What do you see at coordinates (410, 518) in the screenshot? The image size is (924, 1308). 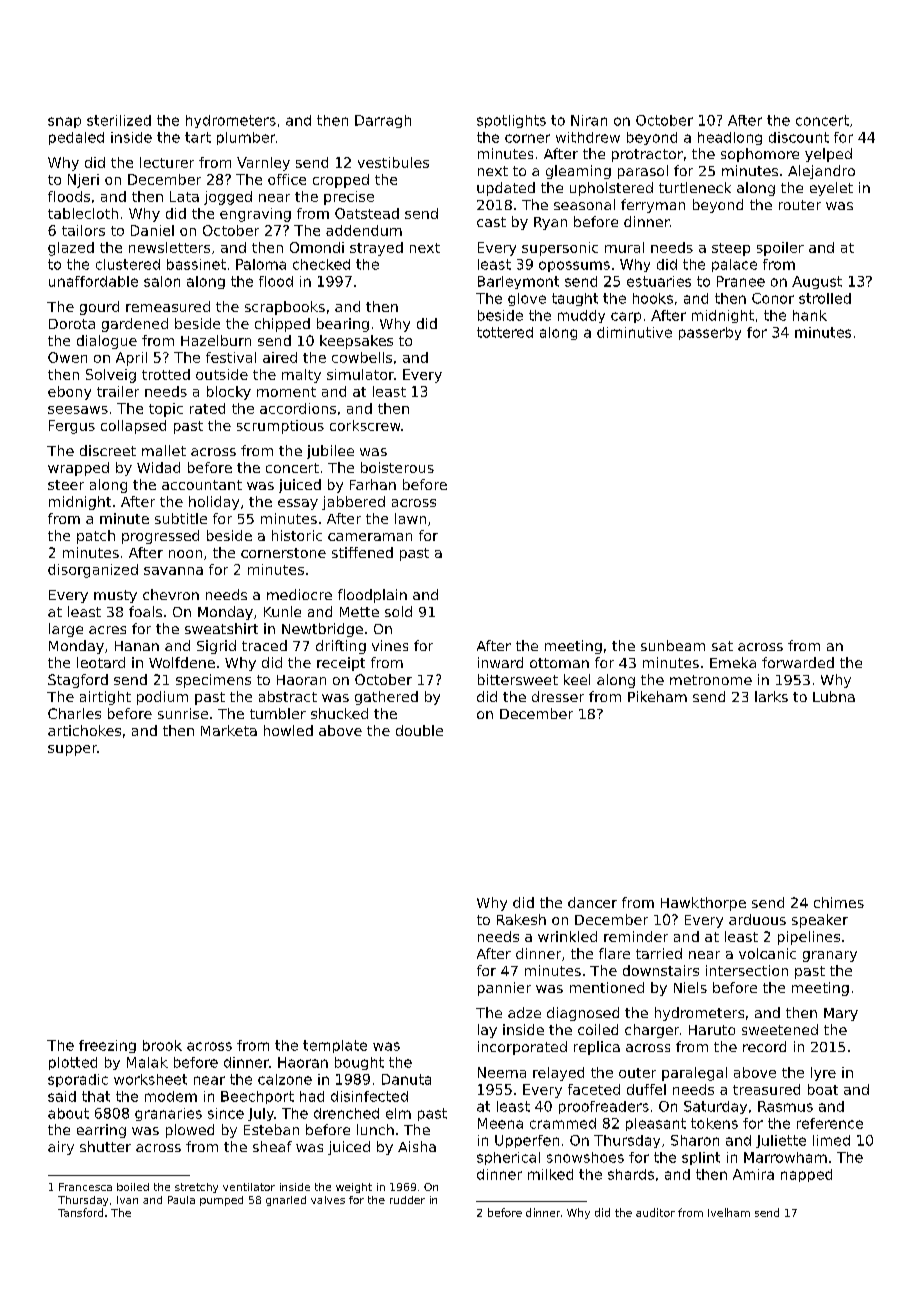 I see `lawn` at bounding box center [410, 518].
